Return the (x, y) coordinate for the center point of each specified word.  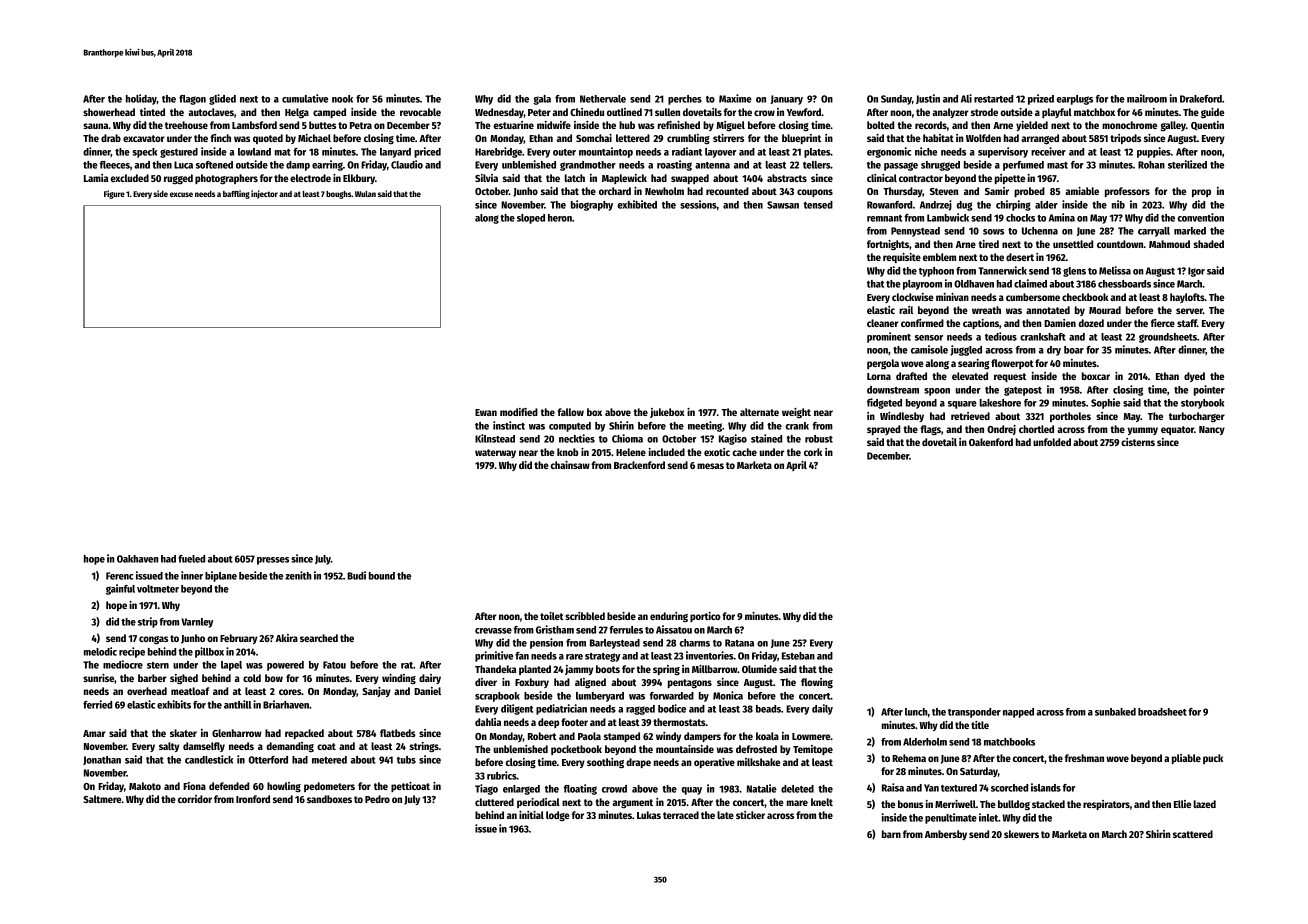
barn (891, 834)
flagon (192, 100)
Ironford (253, 799)
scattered (1193, 834)
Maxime (735, 98)
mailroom (1147, 98)
